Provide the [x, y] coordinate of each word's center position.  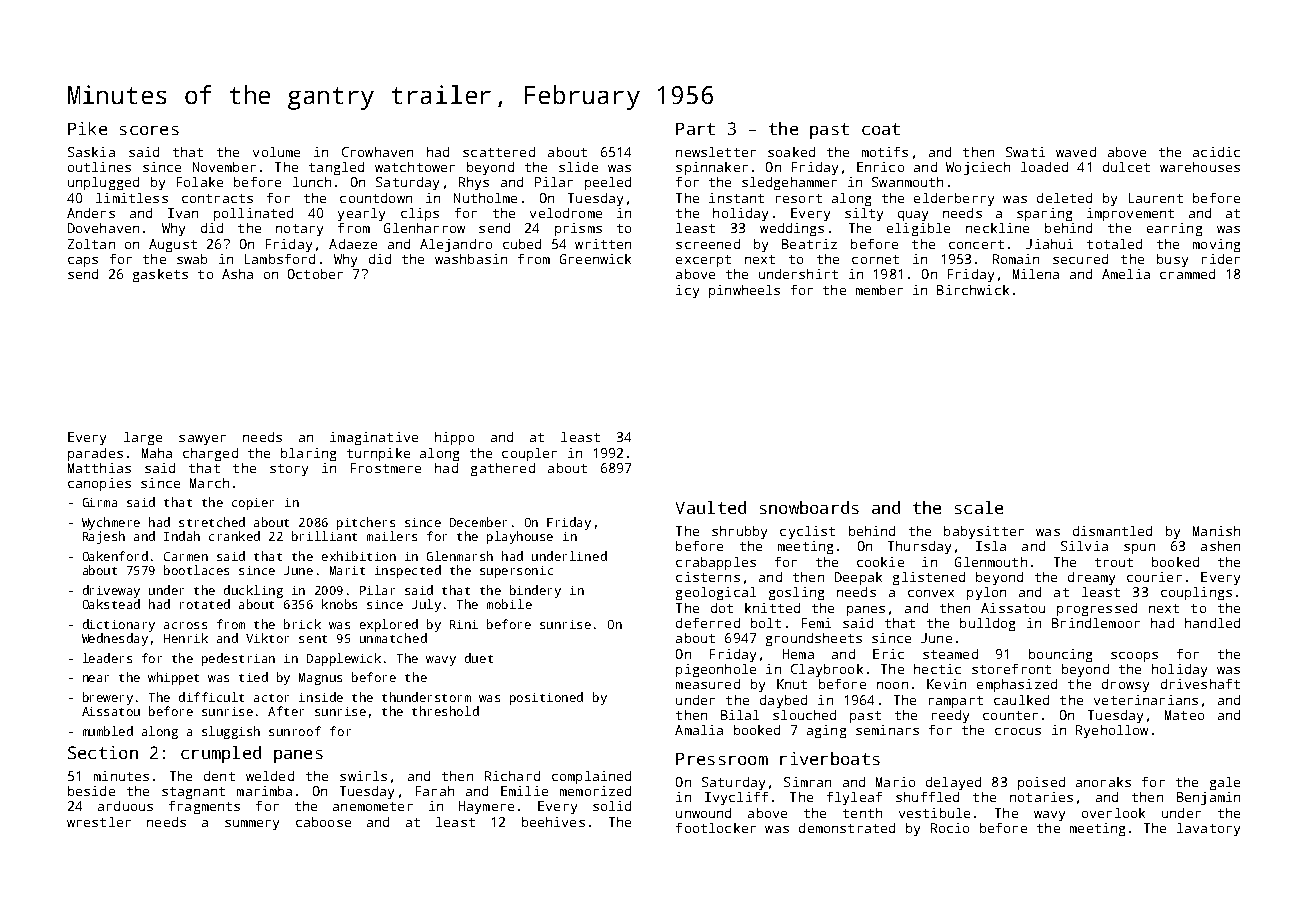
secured [1080, 259]
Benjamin [1208, 798]
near [96, 678]
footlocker [716, 828]
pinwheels [744, 291]
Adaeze [353, 244]
